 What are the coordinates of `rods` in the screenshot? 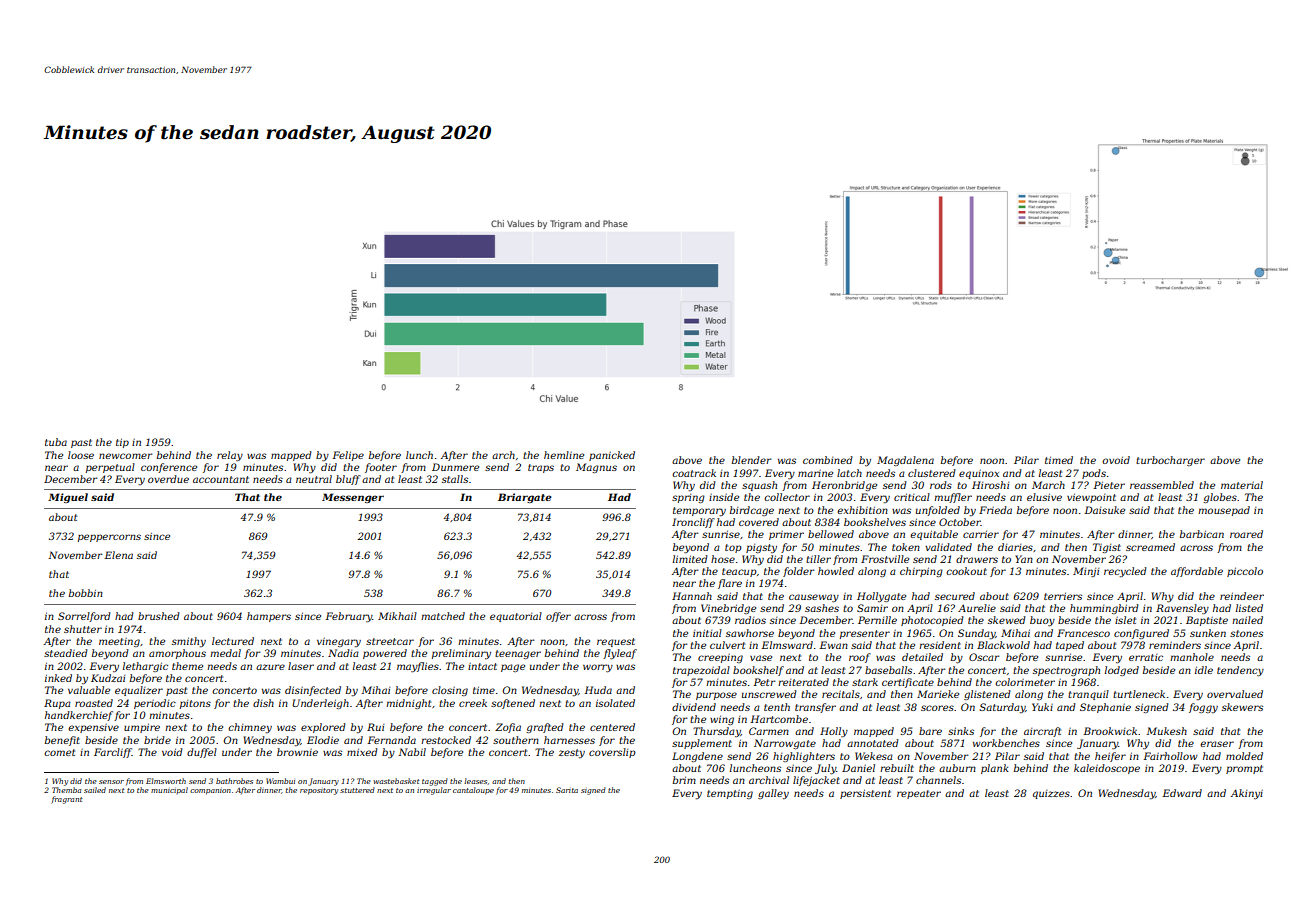 It's located at (941, 485).
